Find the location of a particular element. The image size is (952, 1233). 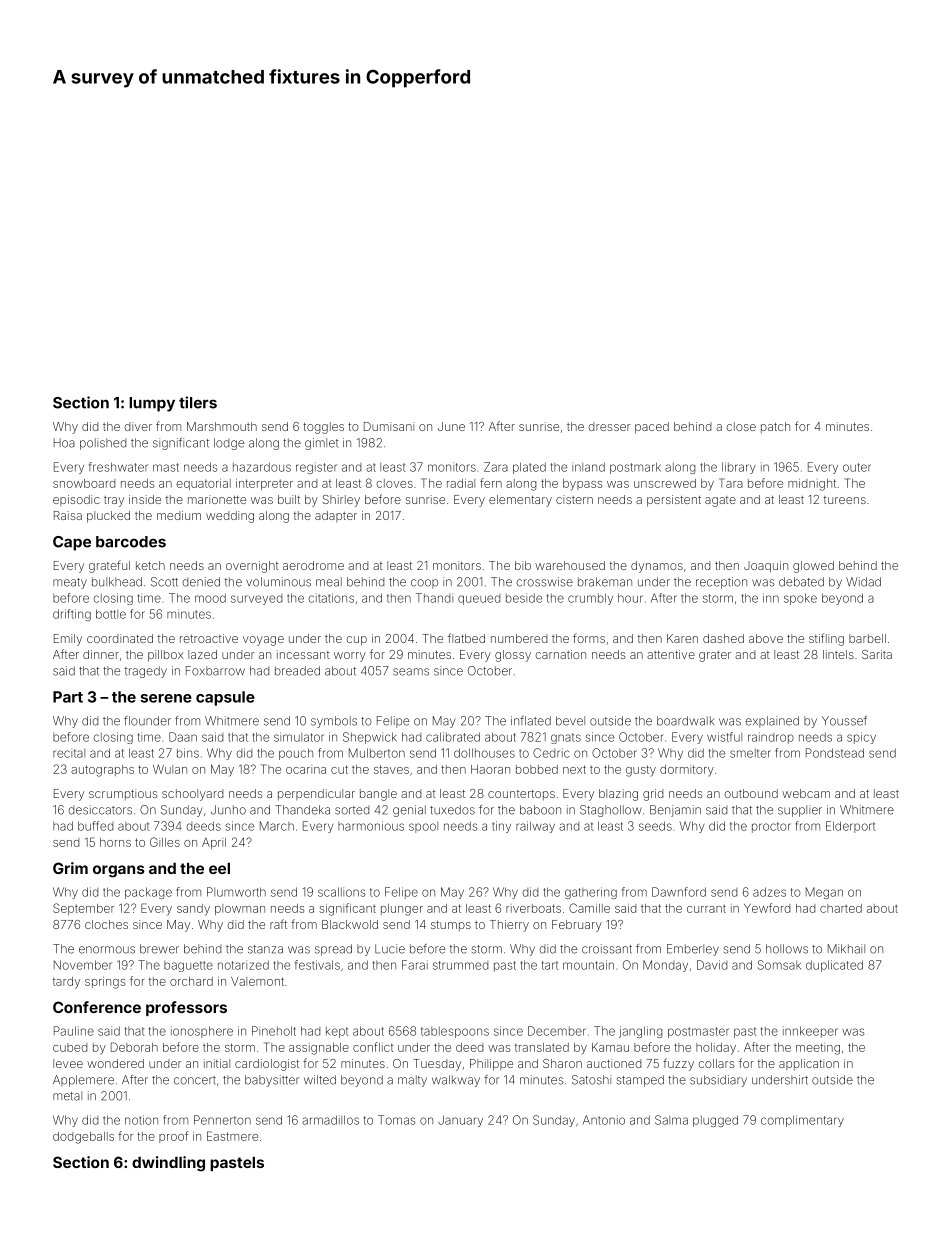

elementary is located at coordinates (520, 501).
